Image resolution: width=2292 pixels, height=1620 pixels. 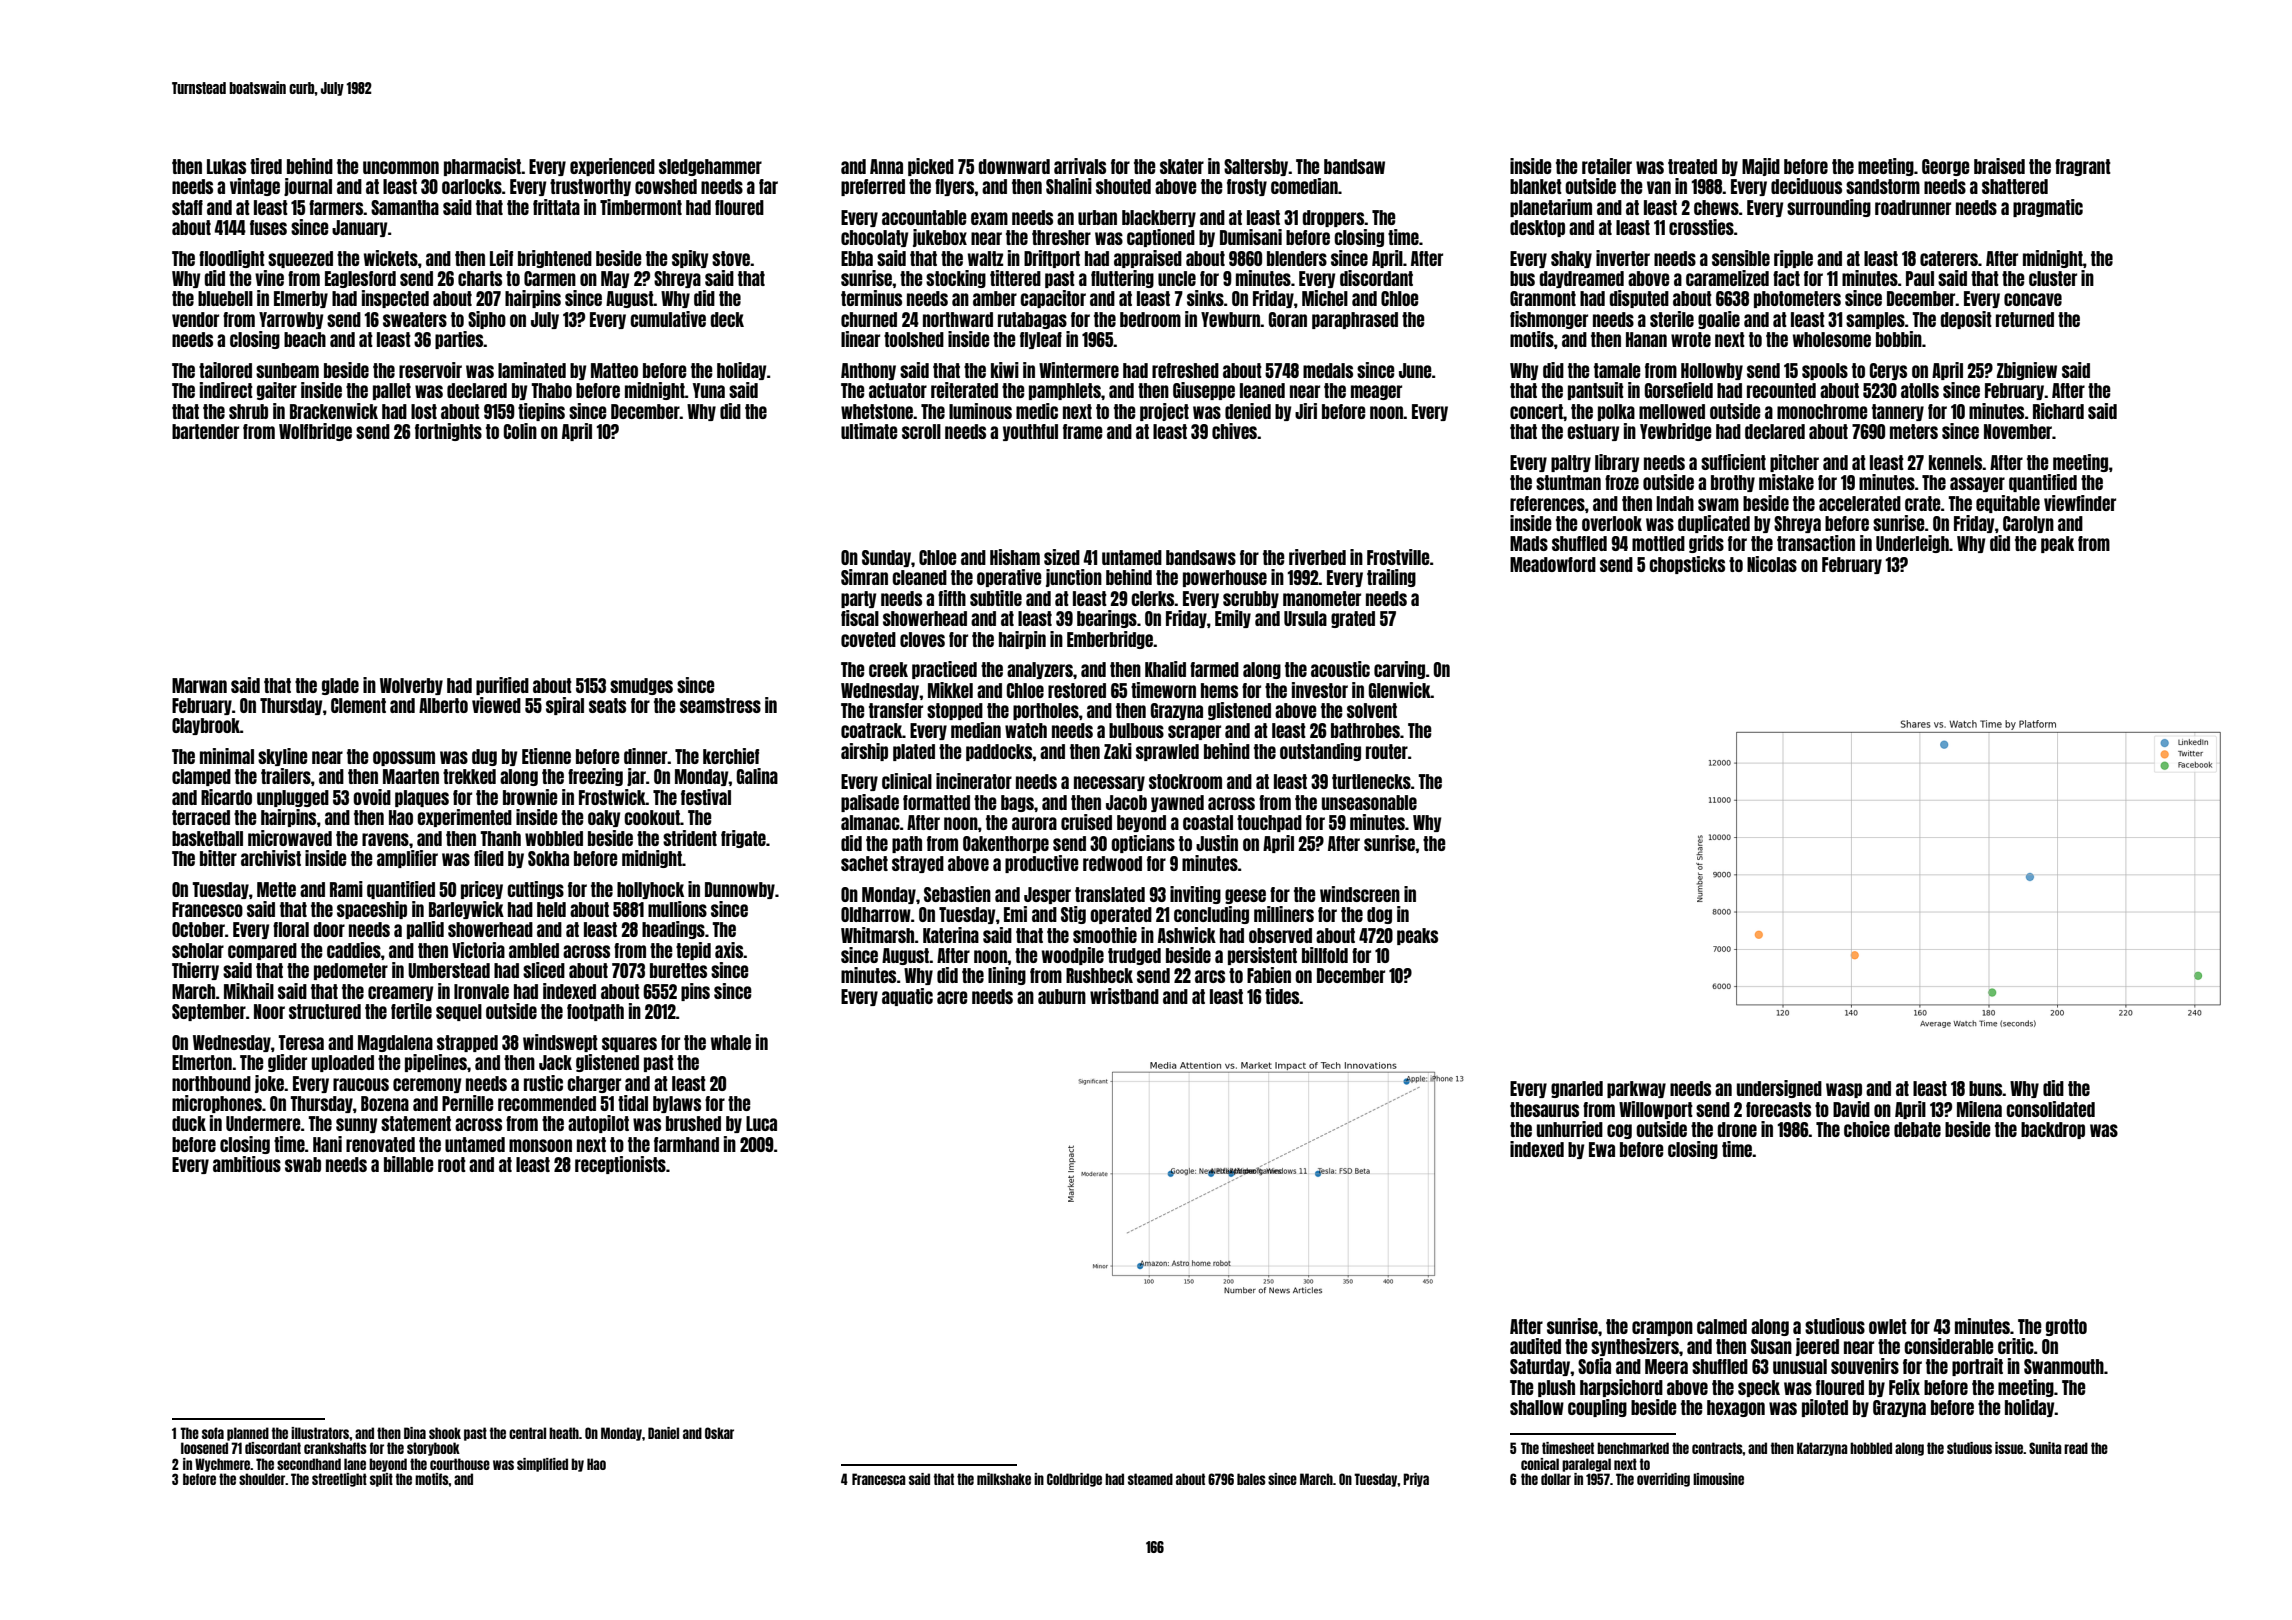 What do you see at coordinates (719, 1433) in the image?
I see `Oskar` at bounding box center [719, 1433].
